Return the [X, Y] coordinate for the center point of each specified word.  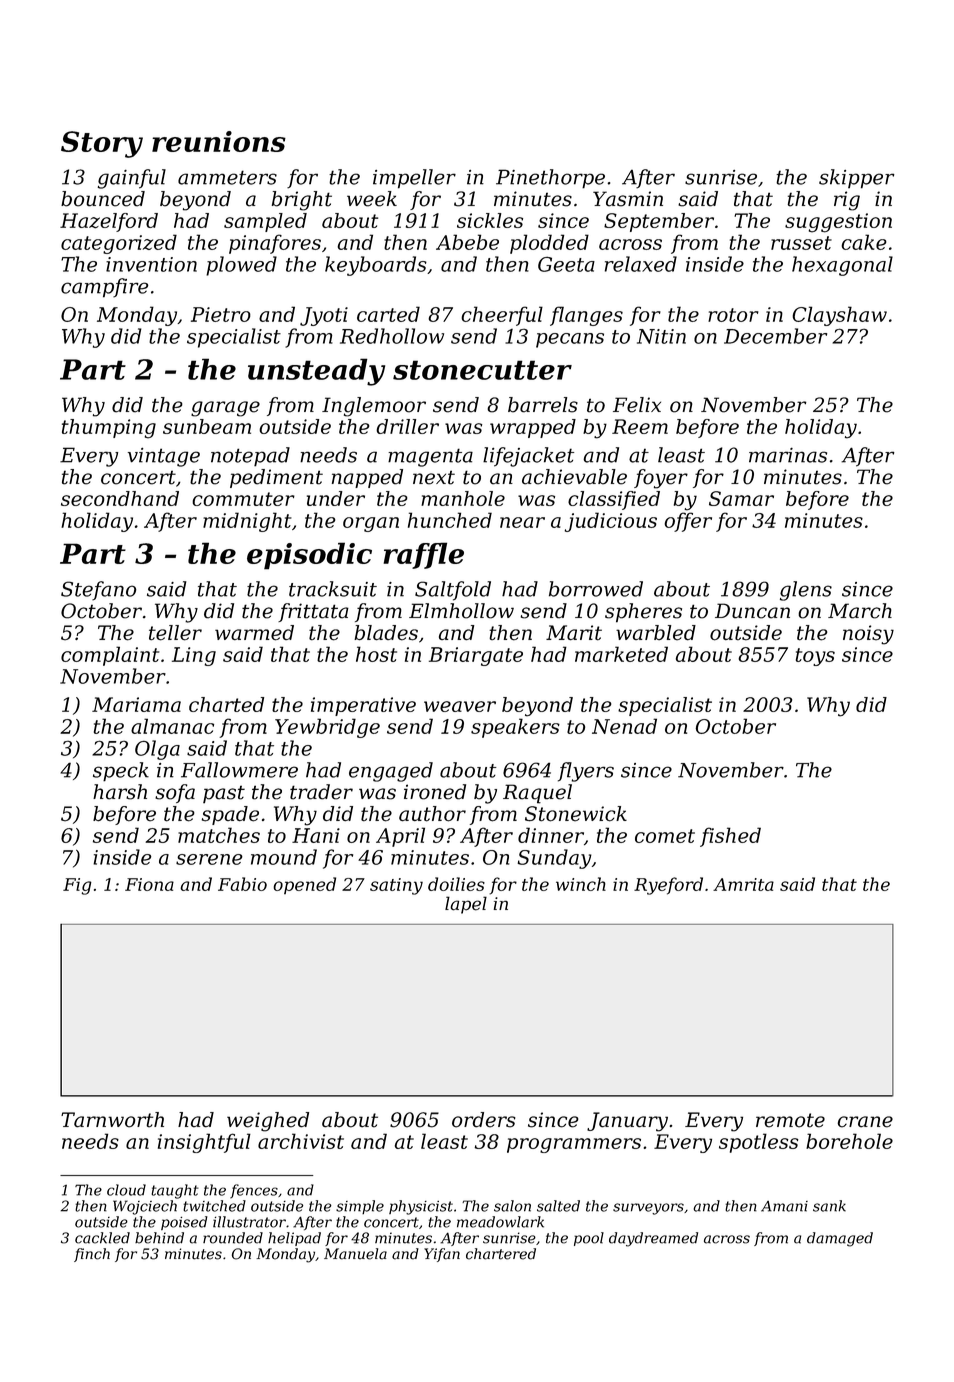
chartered [501, 1254]
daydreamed [653, 1239]
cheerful [502, 316]
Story [102, 144]
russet [801, 243]
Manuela [355, 1254]
